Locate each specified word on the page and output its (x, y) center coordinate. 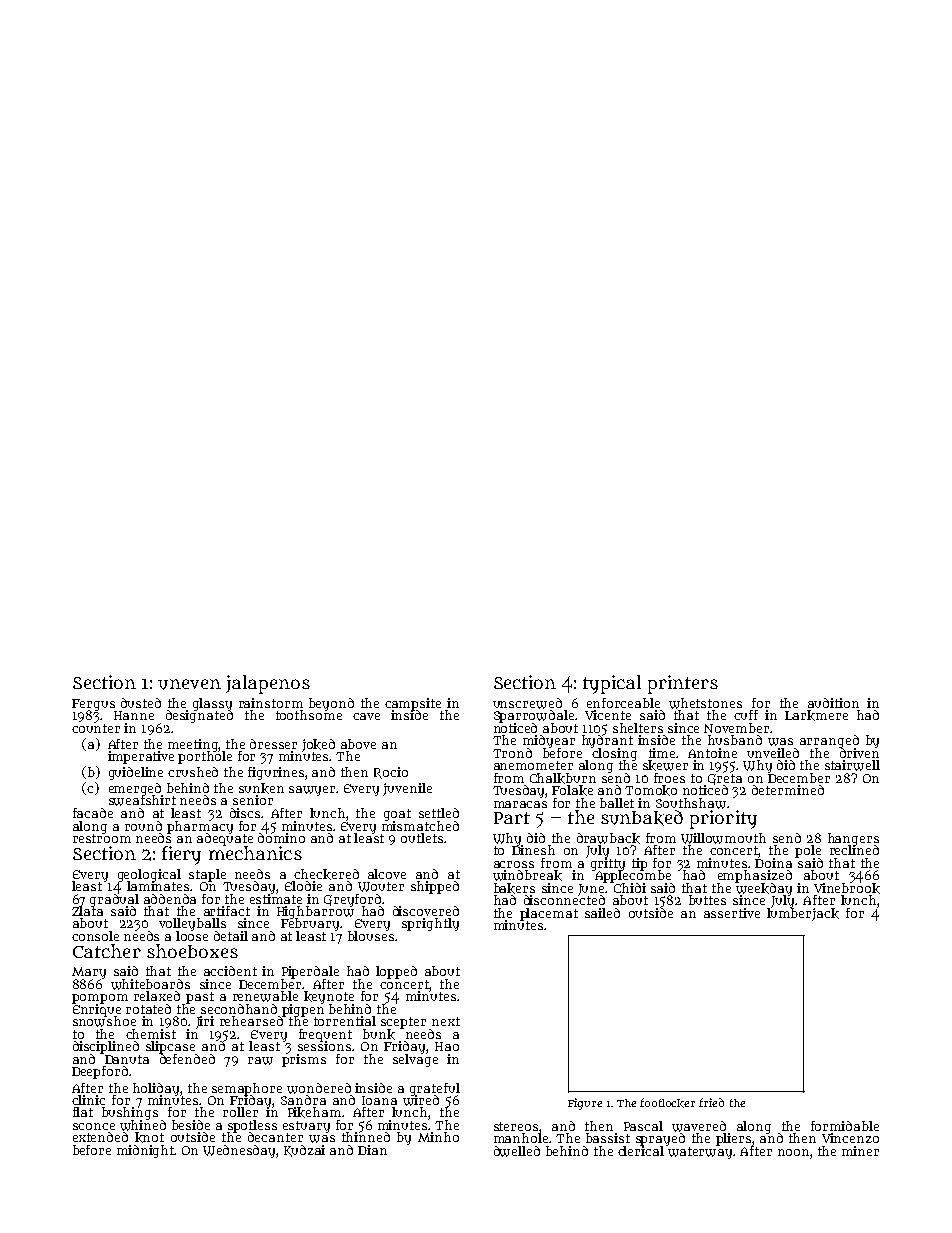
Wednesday (240, 1151)
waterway (700, 1153)
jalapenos (268, 684)
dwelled (517, 1151)
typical (612, 684)
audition (833, 703)
